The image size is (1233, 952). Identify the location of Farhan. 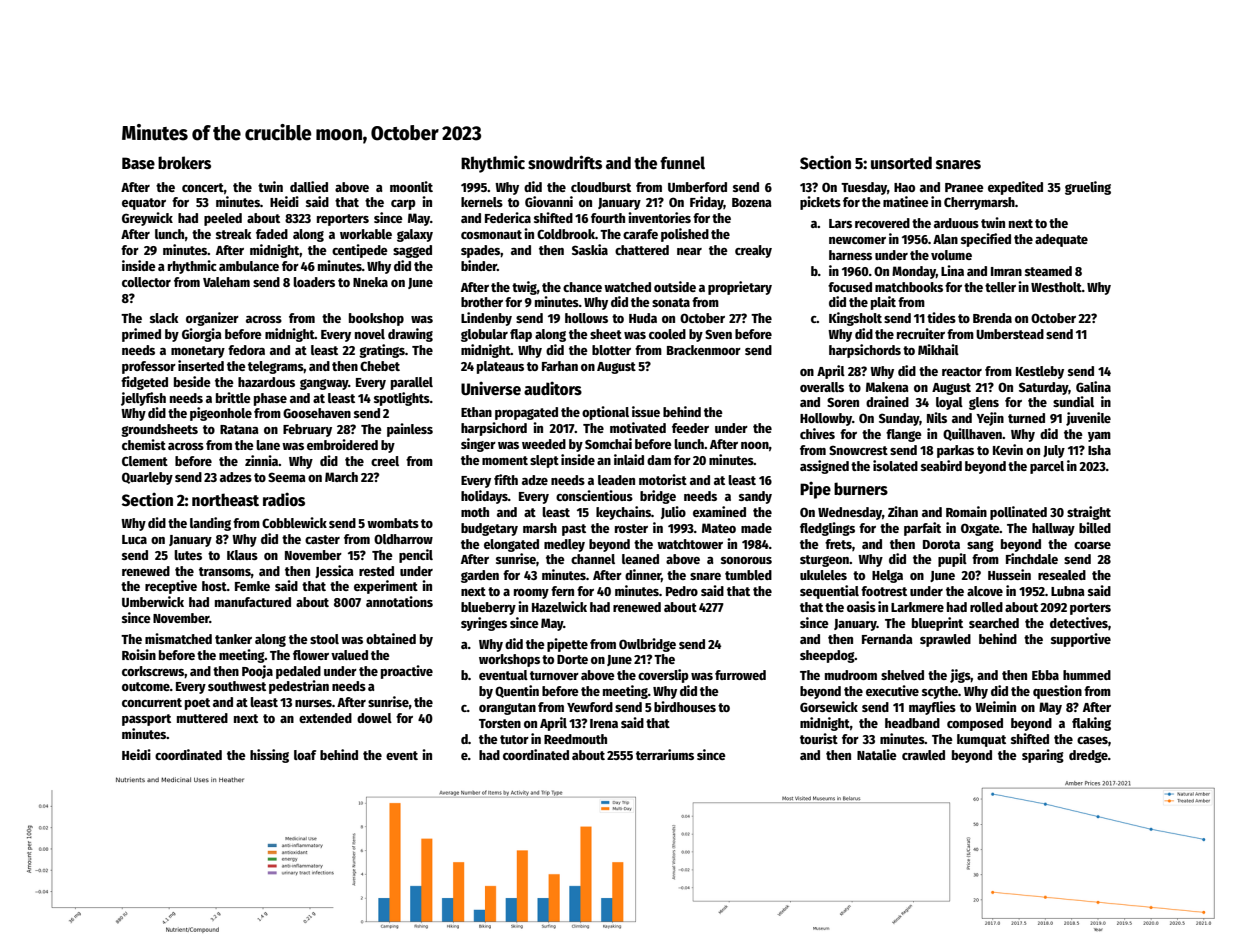
(560, 366).
